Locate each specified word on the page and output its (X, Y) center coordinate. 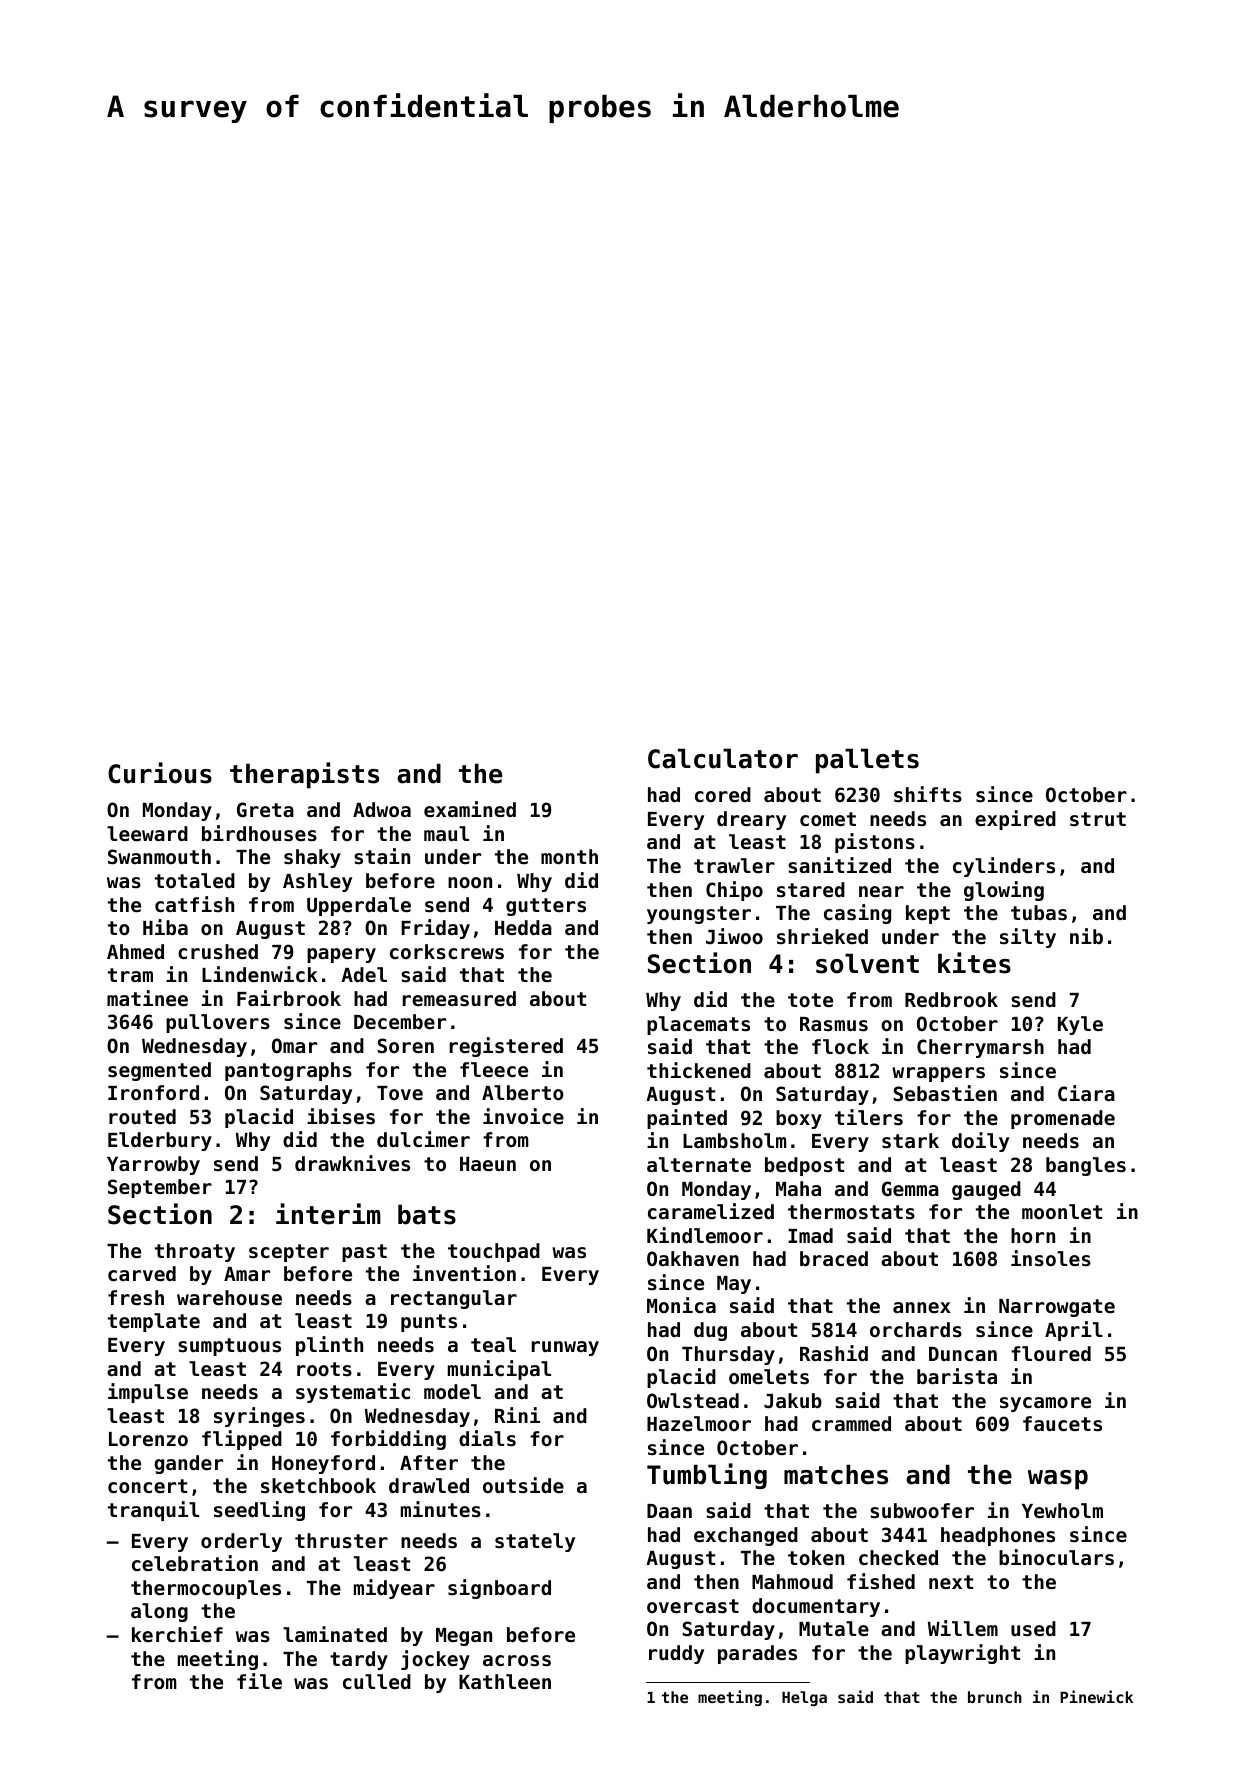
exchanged (746, 1536)
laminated (335, 1634)
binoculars (1056, 1557)
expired (1015, 820)
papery (341, 955)
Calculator (723, 758)
